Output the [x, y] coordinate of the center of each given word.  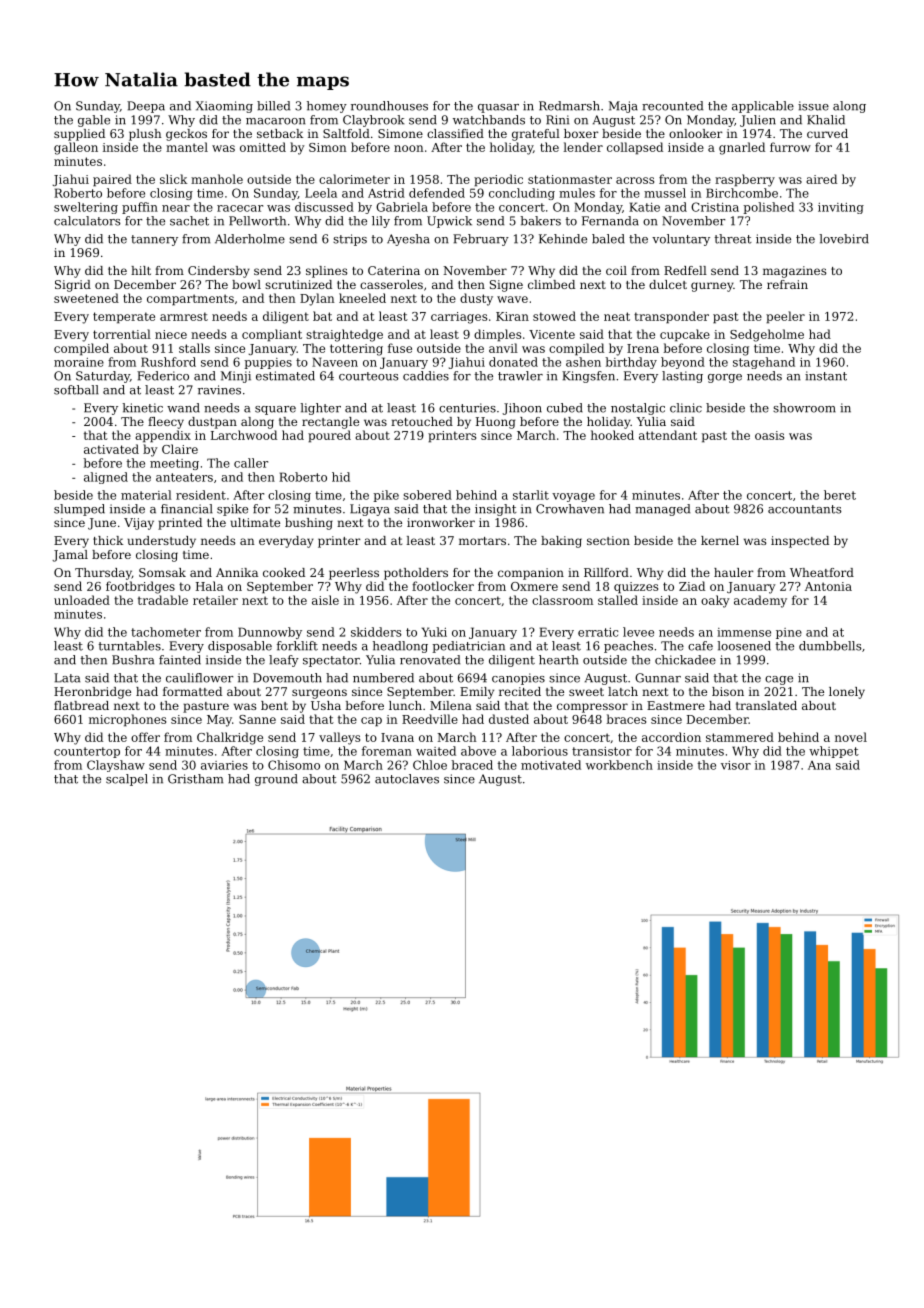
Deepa [146, 107]
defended [437, 193]
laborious [540, 751]
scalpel [127, 780]
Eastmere [676, 705]
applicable [763, 107]
